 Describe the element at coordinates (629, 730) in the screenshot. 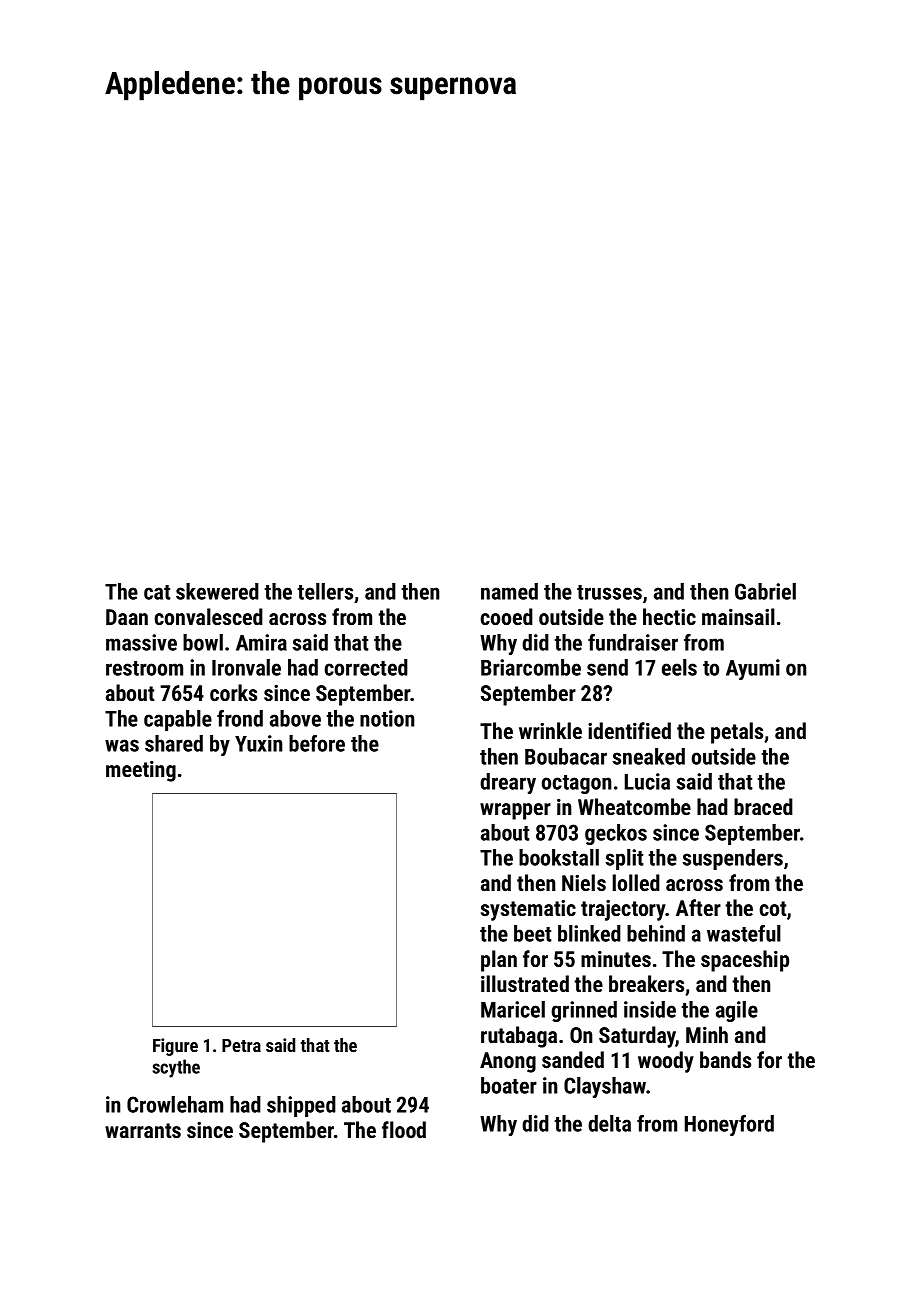

I see `identified` at that location.
